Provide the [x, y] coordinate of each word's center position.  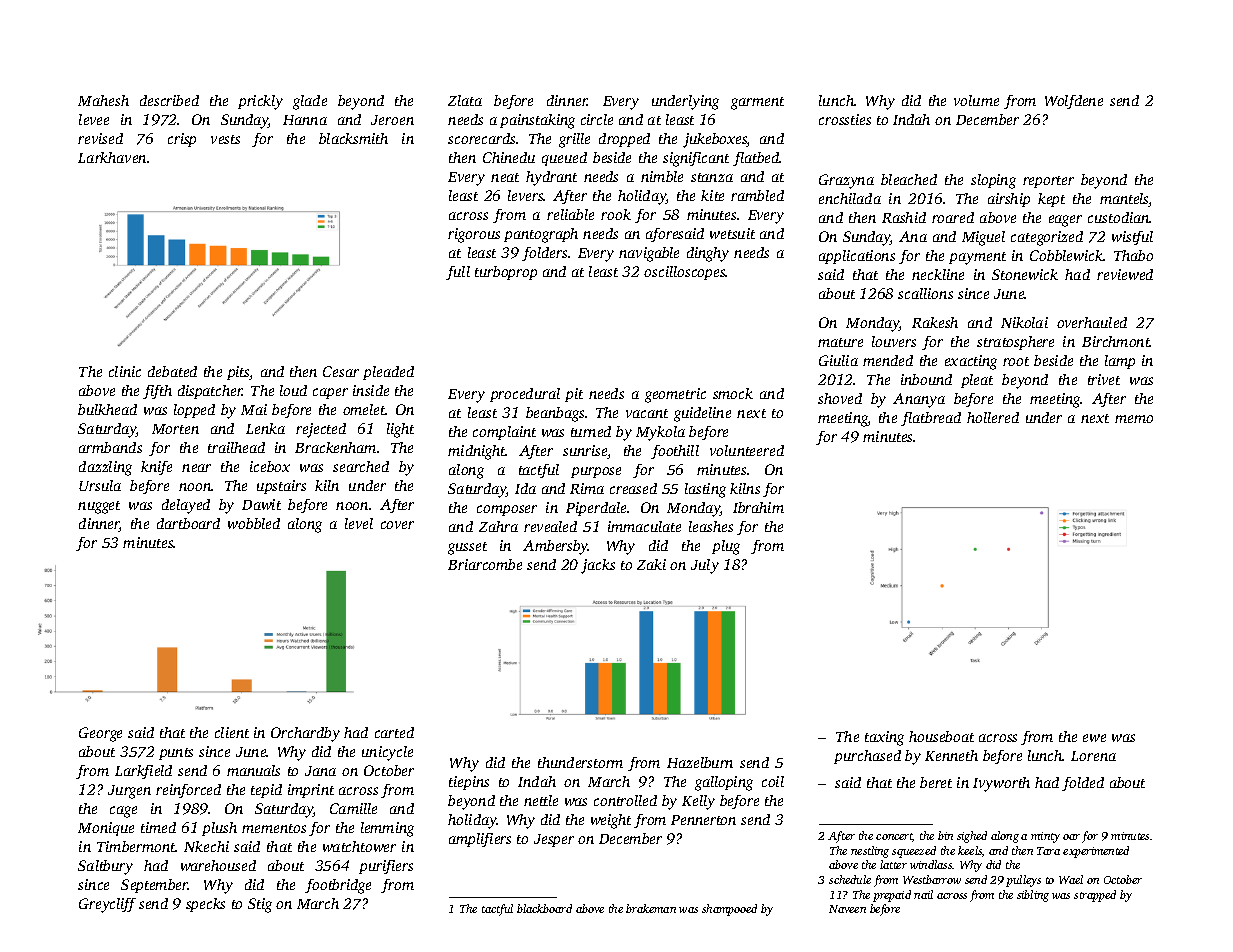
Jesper [554, 840]
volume [976, 100]
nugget [99, 507]
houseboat [941, 736]
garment [757, 103]
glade [310, 102]
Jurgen [129, 792]
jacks [598, 566]
